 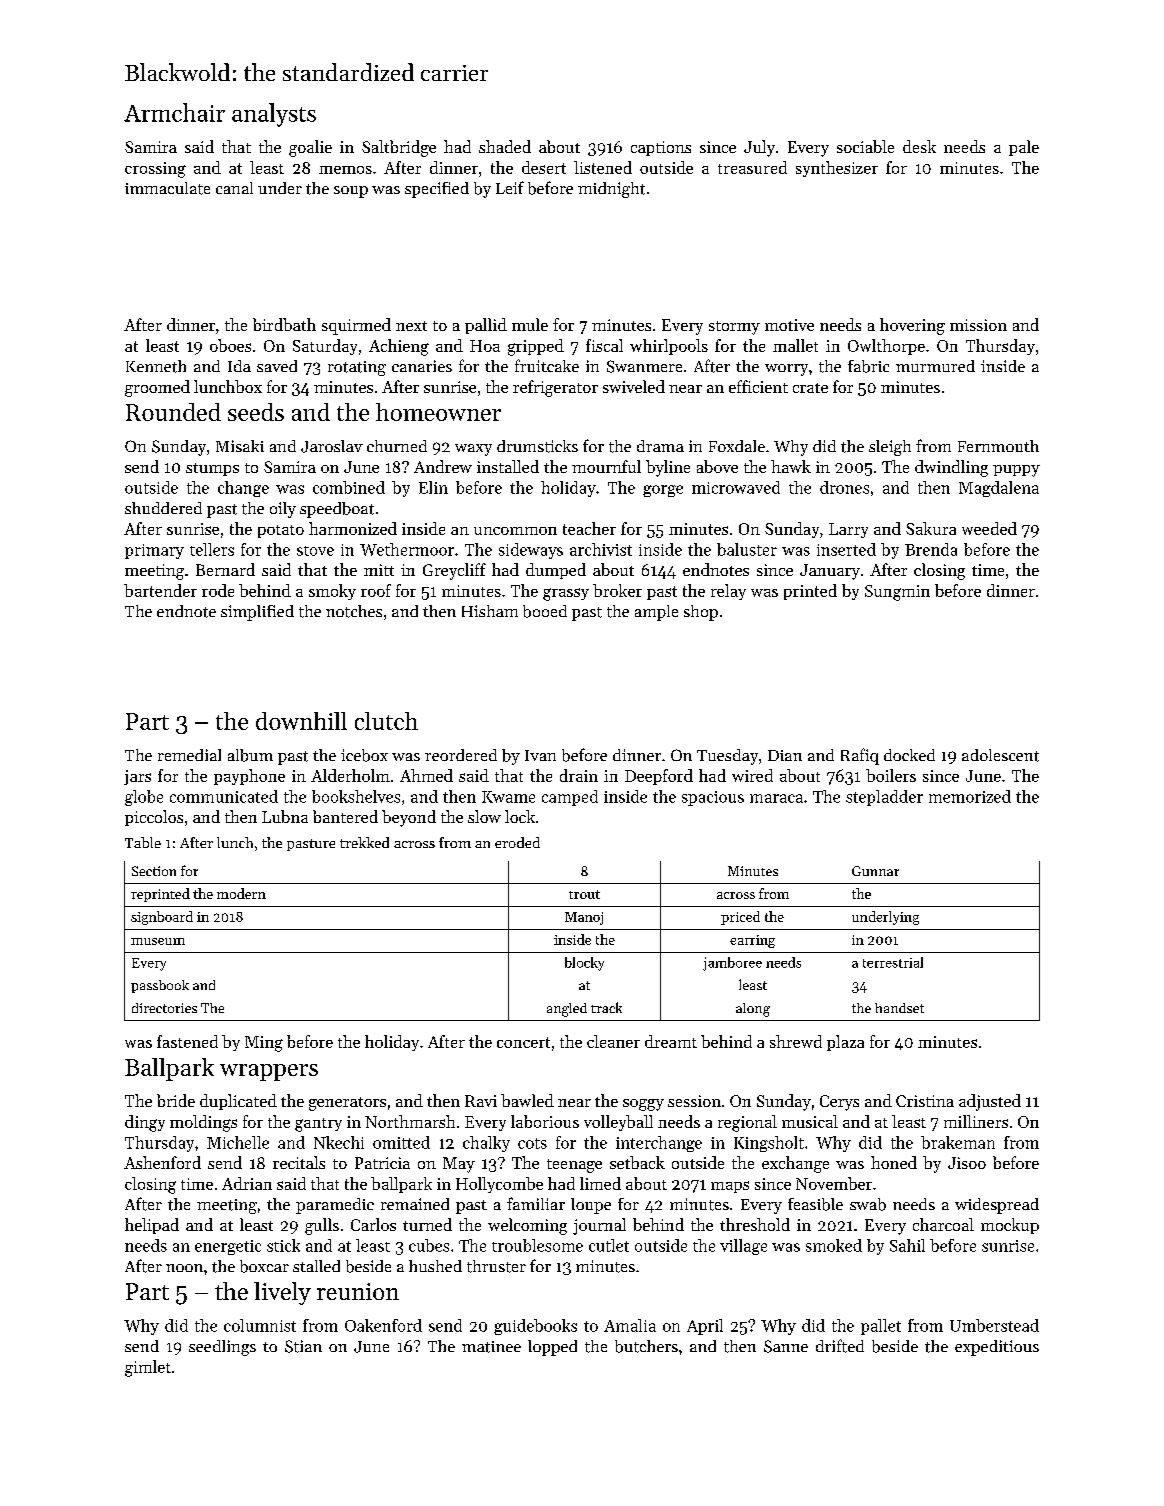 I want to click on shaded, so click(x=505, y=146).
